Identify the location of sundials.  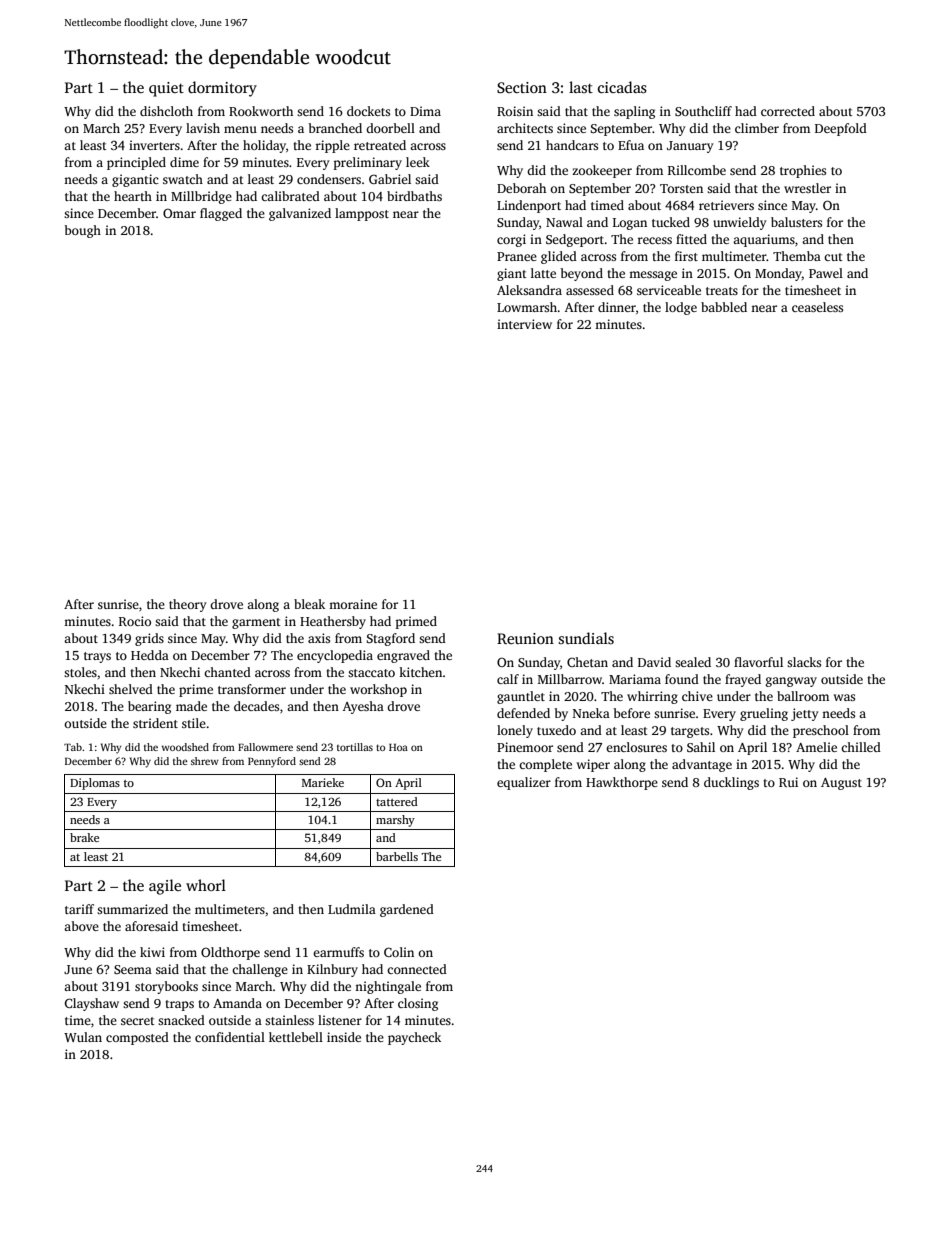
(586, 638).
